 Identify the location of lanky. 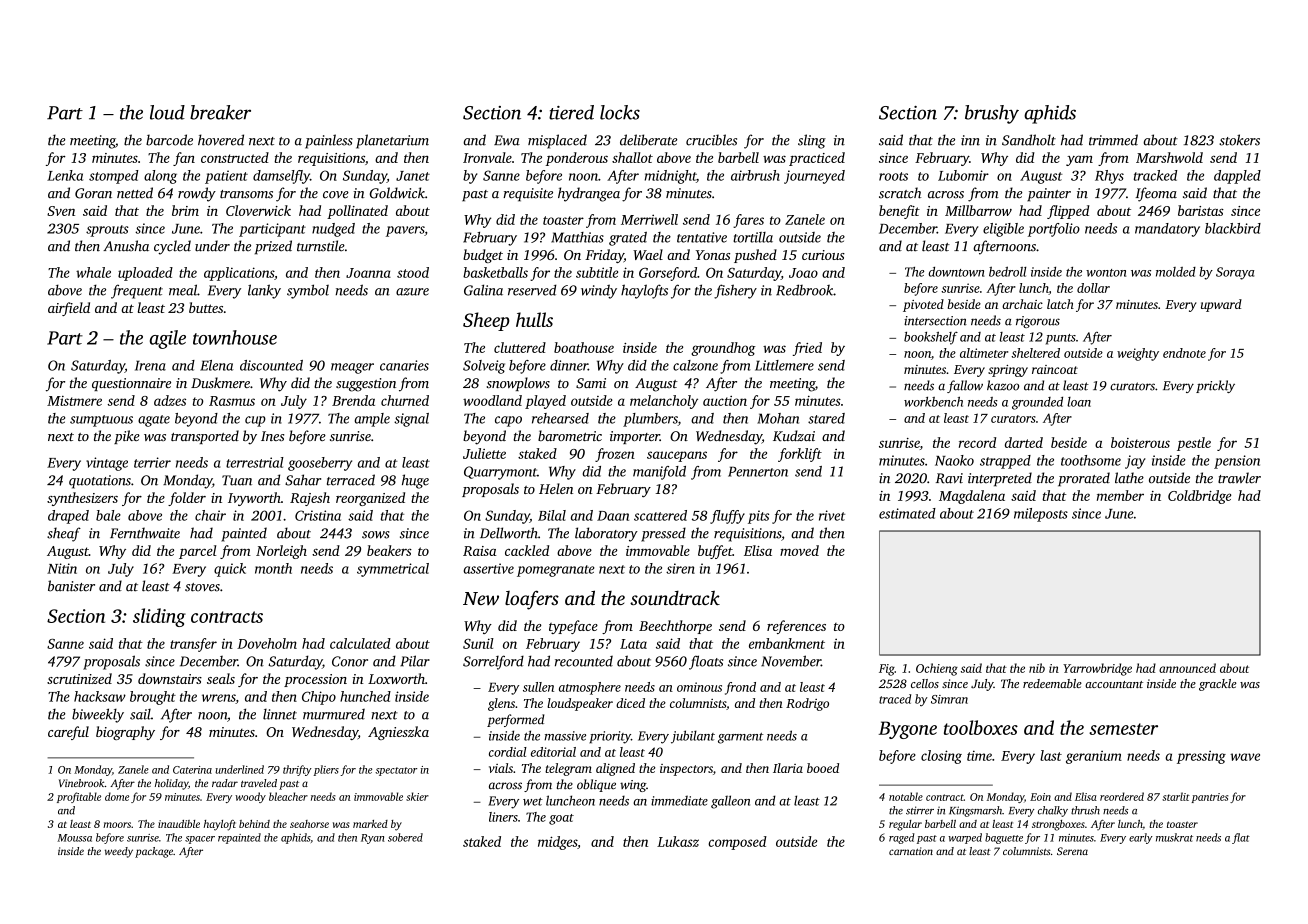
(264, 291).
